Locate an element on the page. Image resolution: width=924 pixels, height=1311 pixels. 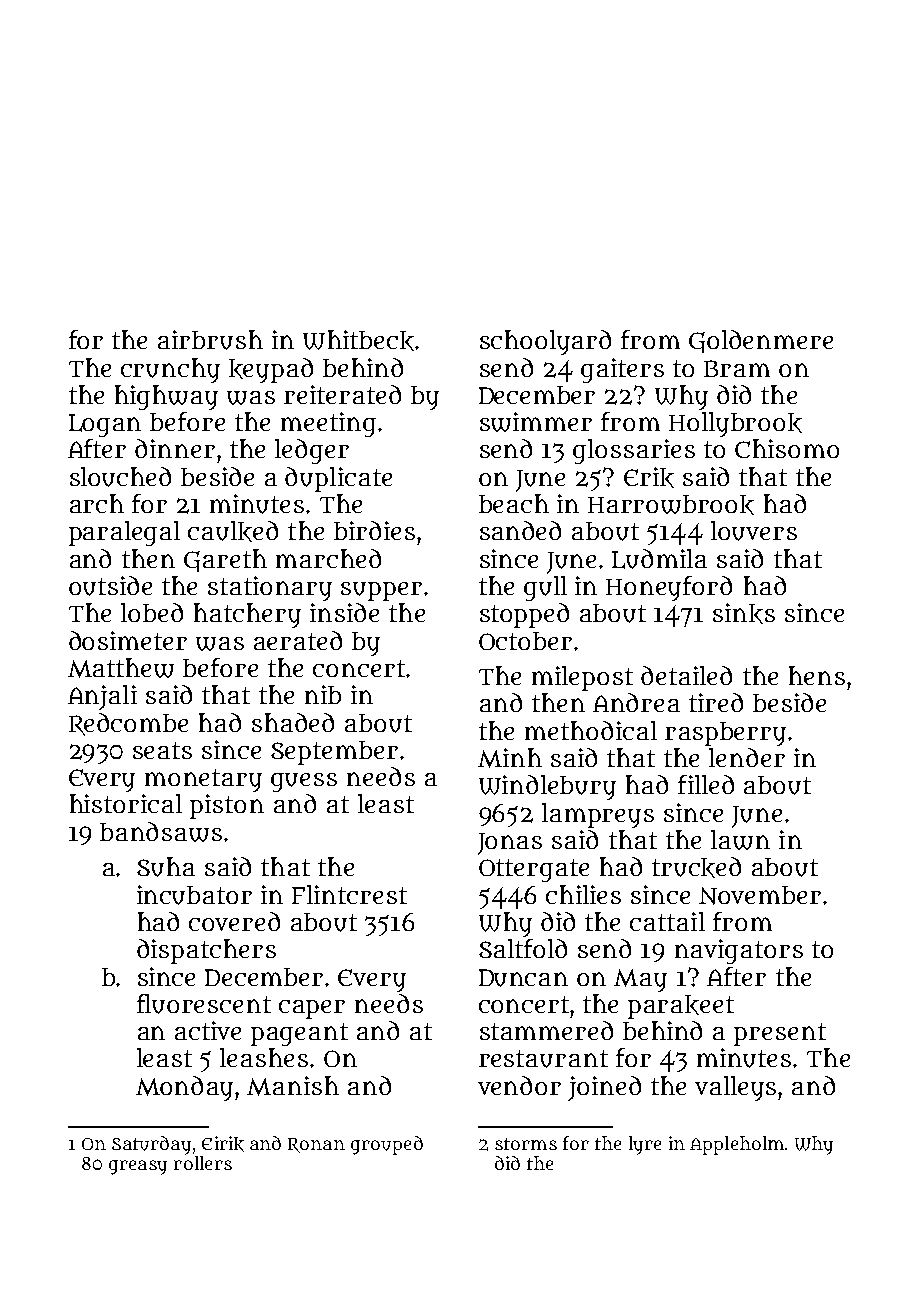
Flintcrest is located at coordinates (349, 894).
